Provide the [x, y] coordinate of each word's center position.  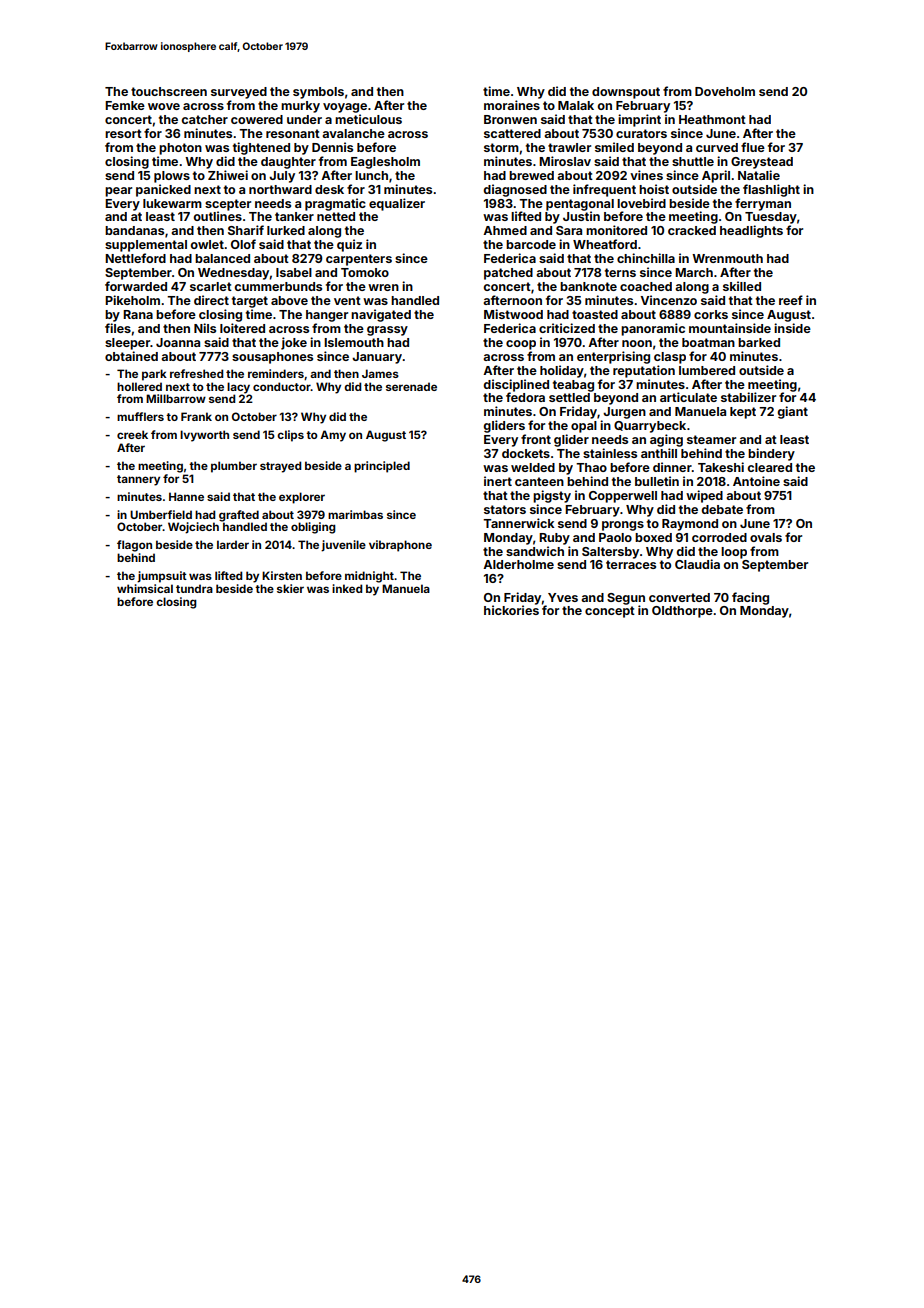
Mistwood [513, 314]
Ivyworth [204, 436]
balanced [222, 258]
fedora [525, 397]
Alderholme [518, 564]
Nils [205, 328]
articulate [688, 397]
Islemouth [354, 342]
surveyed [239, 93]
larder [233, 544]
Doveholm [725, 91]
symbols [318, 93]
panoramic [653, 329]
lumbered [707, 370]
